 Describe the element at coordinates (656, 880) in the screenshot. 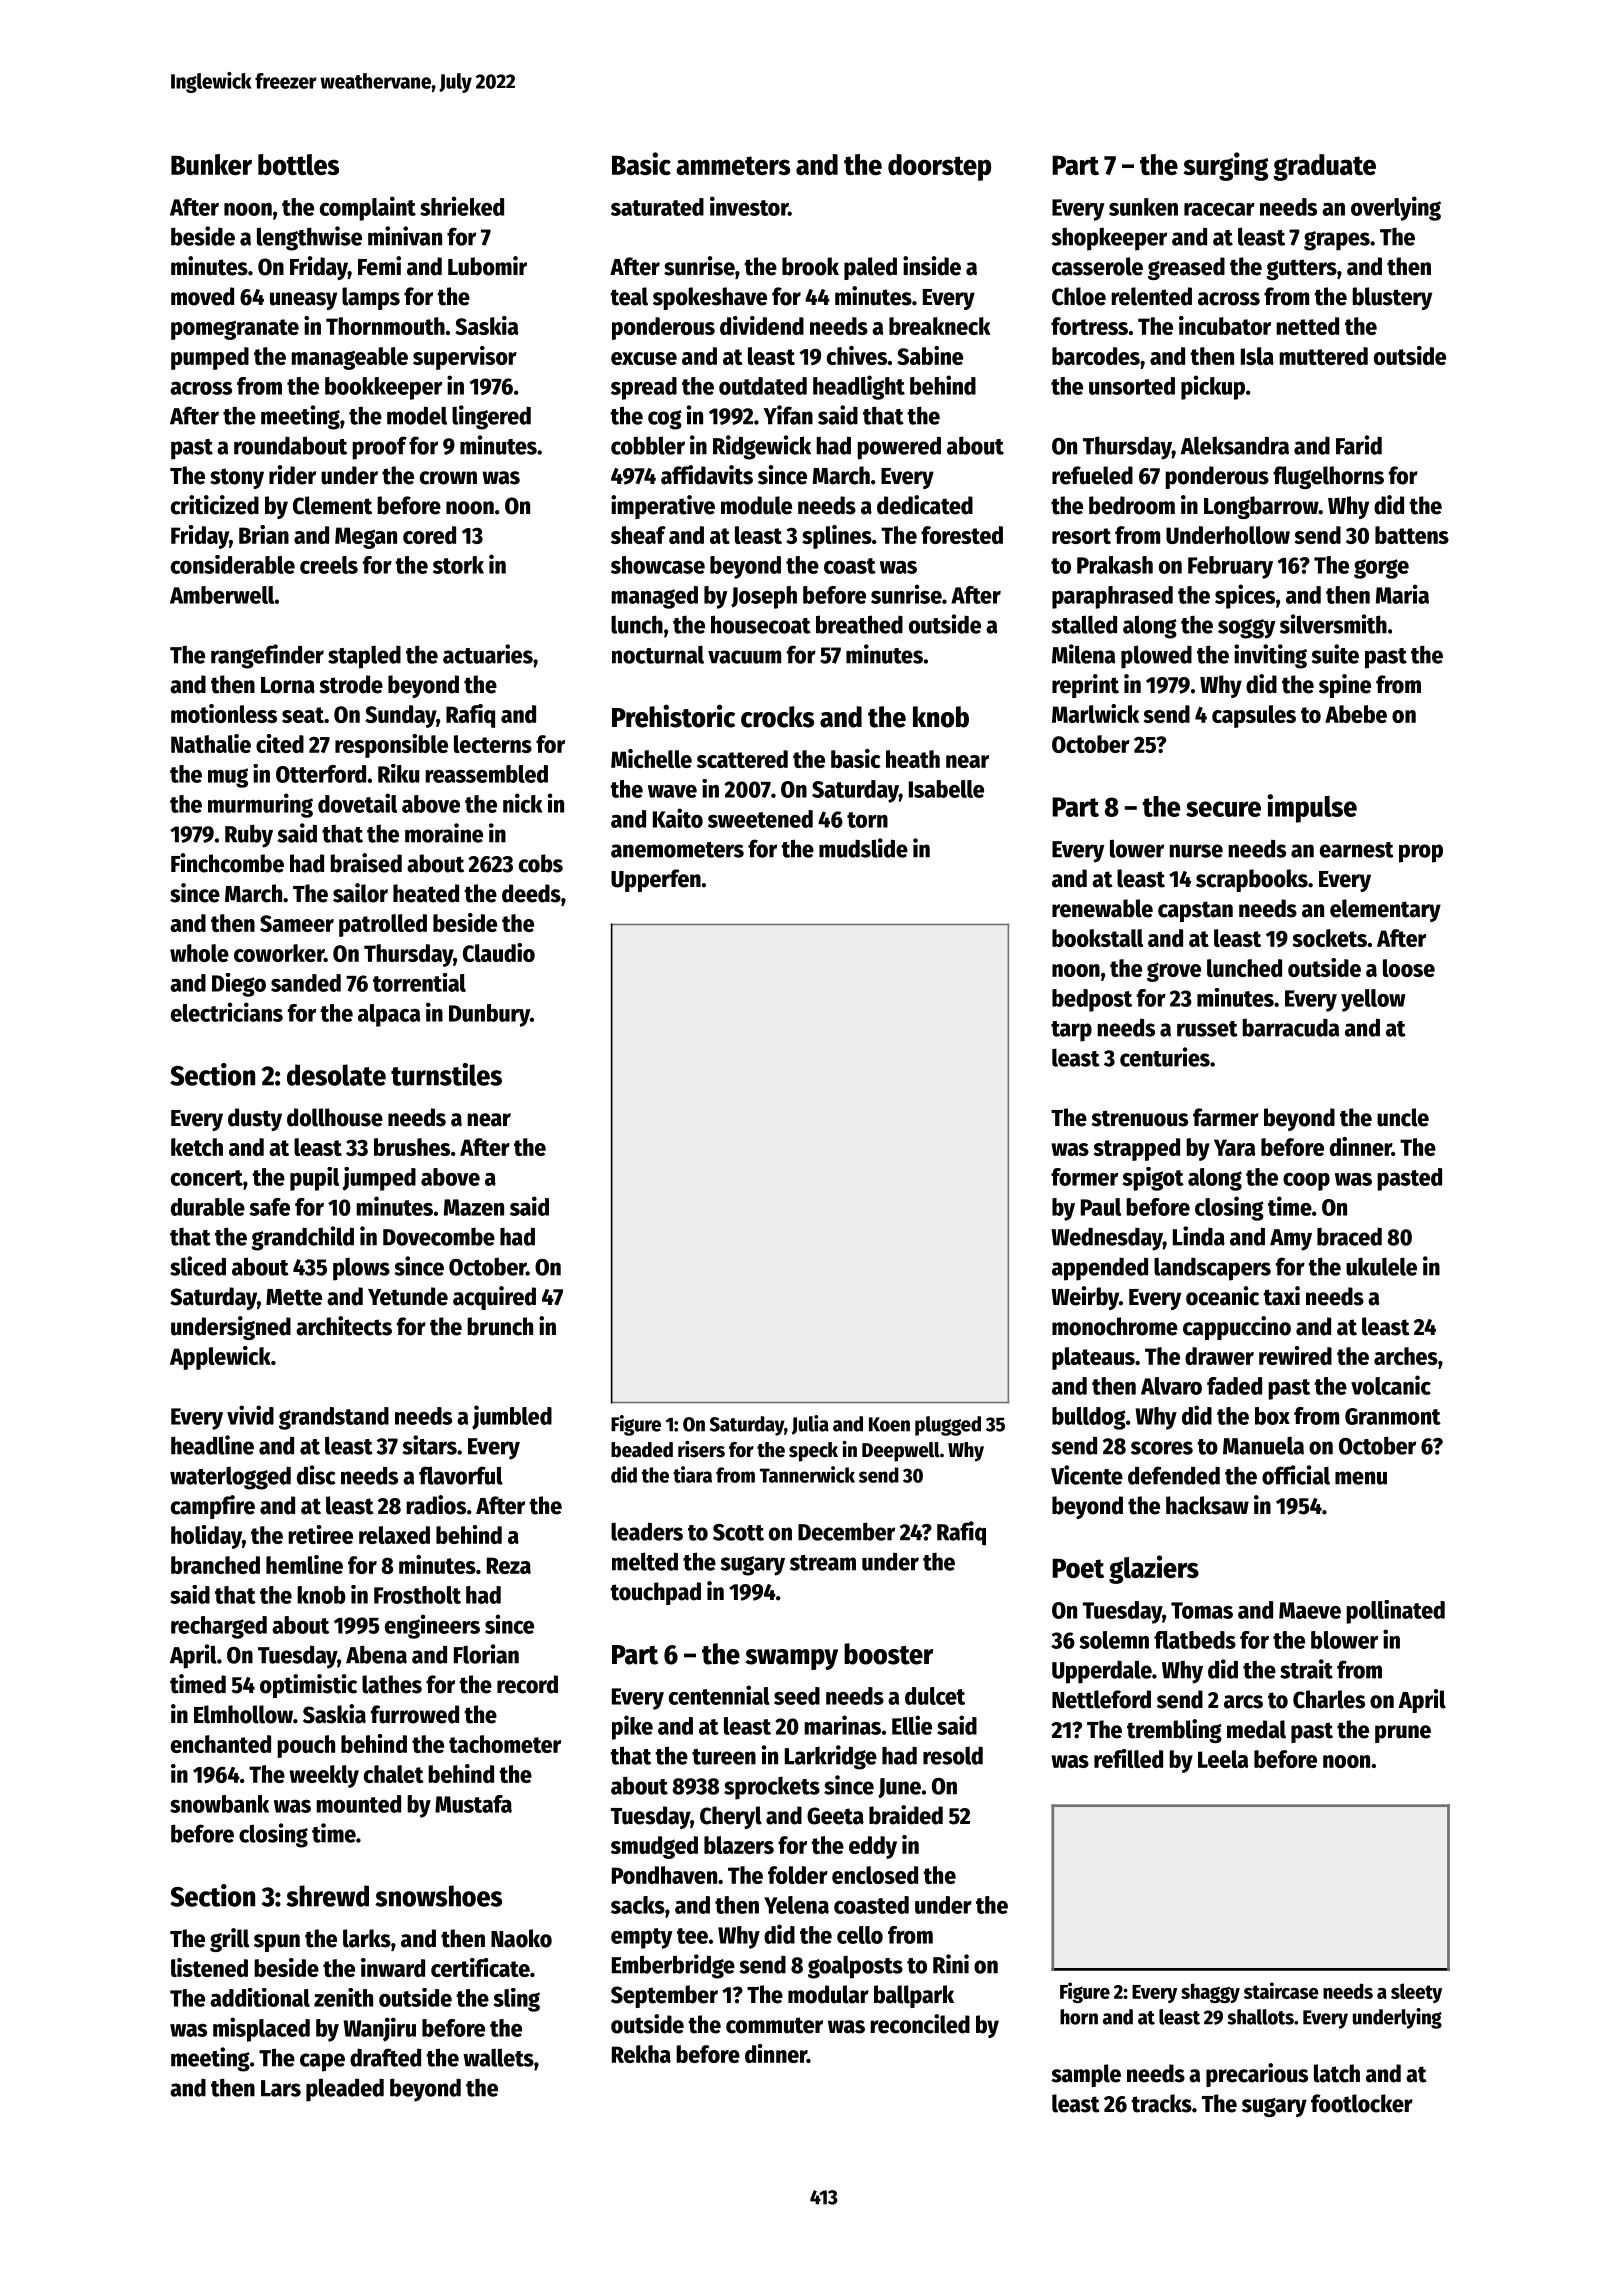

I see `Upperfen` at that location.
